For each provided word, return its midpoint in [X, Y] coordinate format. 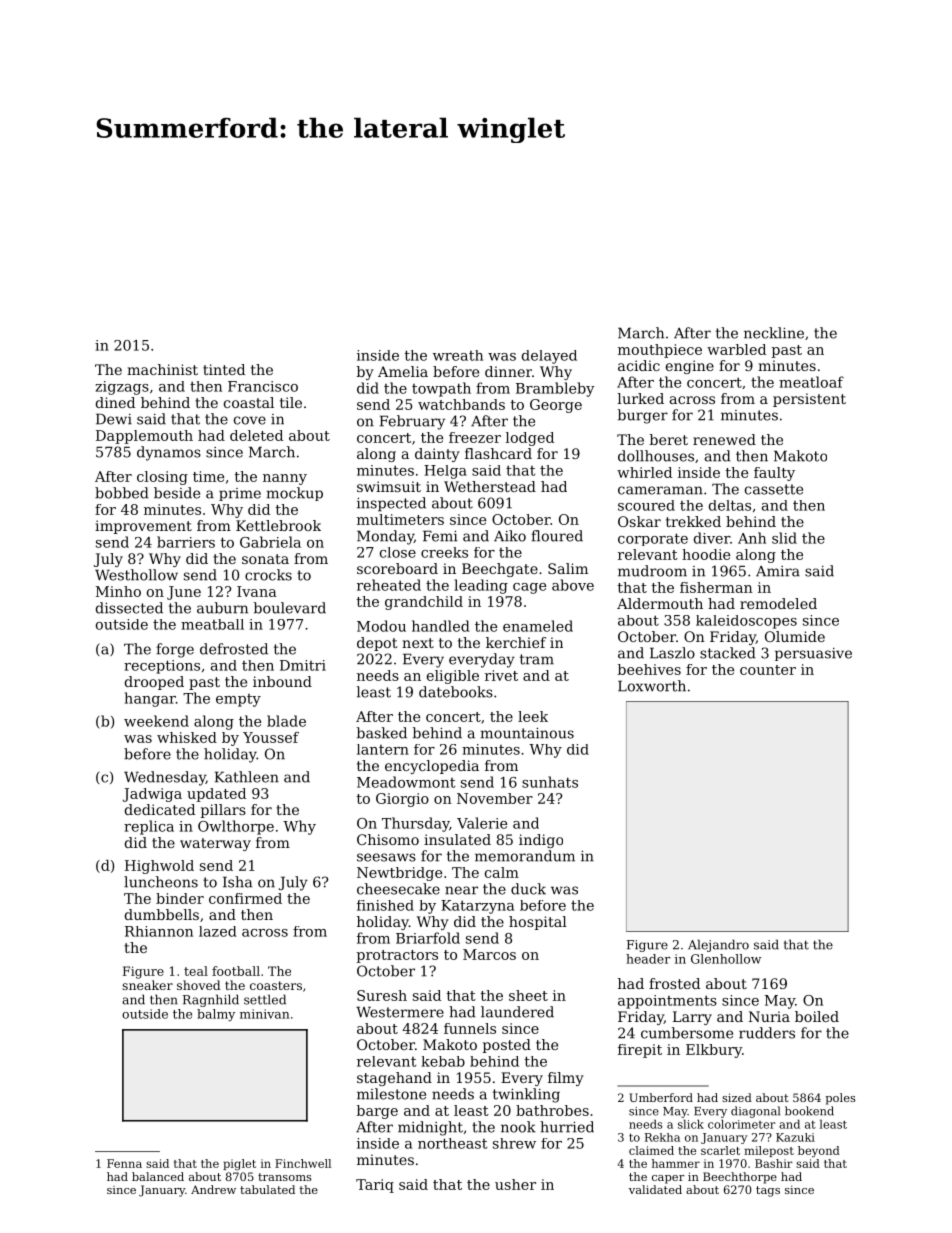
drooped [154, 683]
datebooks [456, 692]
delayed [549, 357]
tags [768, 1191]
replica [149, 827]
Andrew [213, 1189]
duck [528, 889]
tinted [224, 369]
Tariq [375, 1186]
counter [768, 670]
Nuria [769, 1016]
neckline [774, 333]
